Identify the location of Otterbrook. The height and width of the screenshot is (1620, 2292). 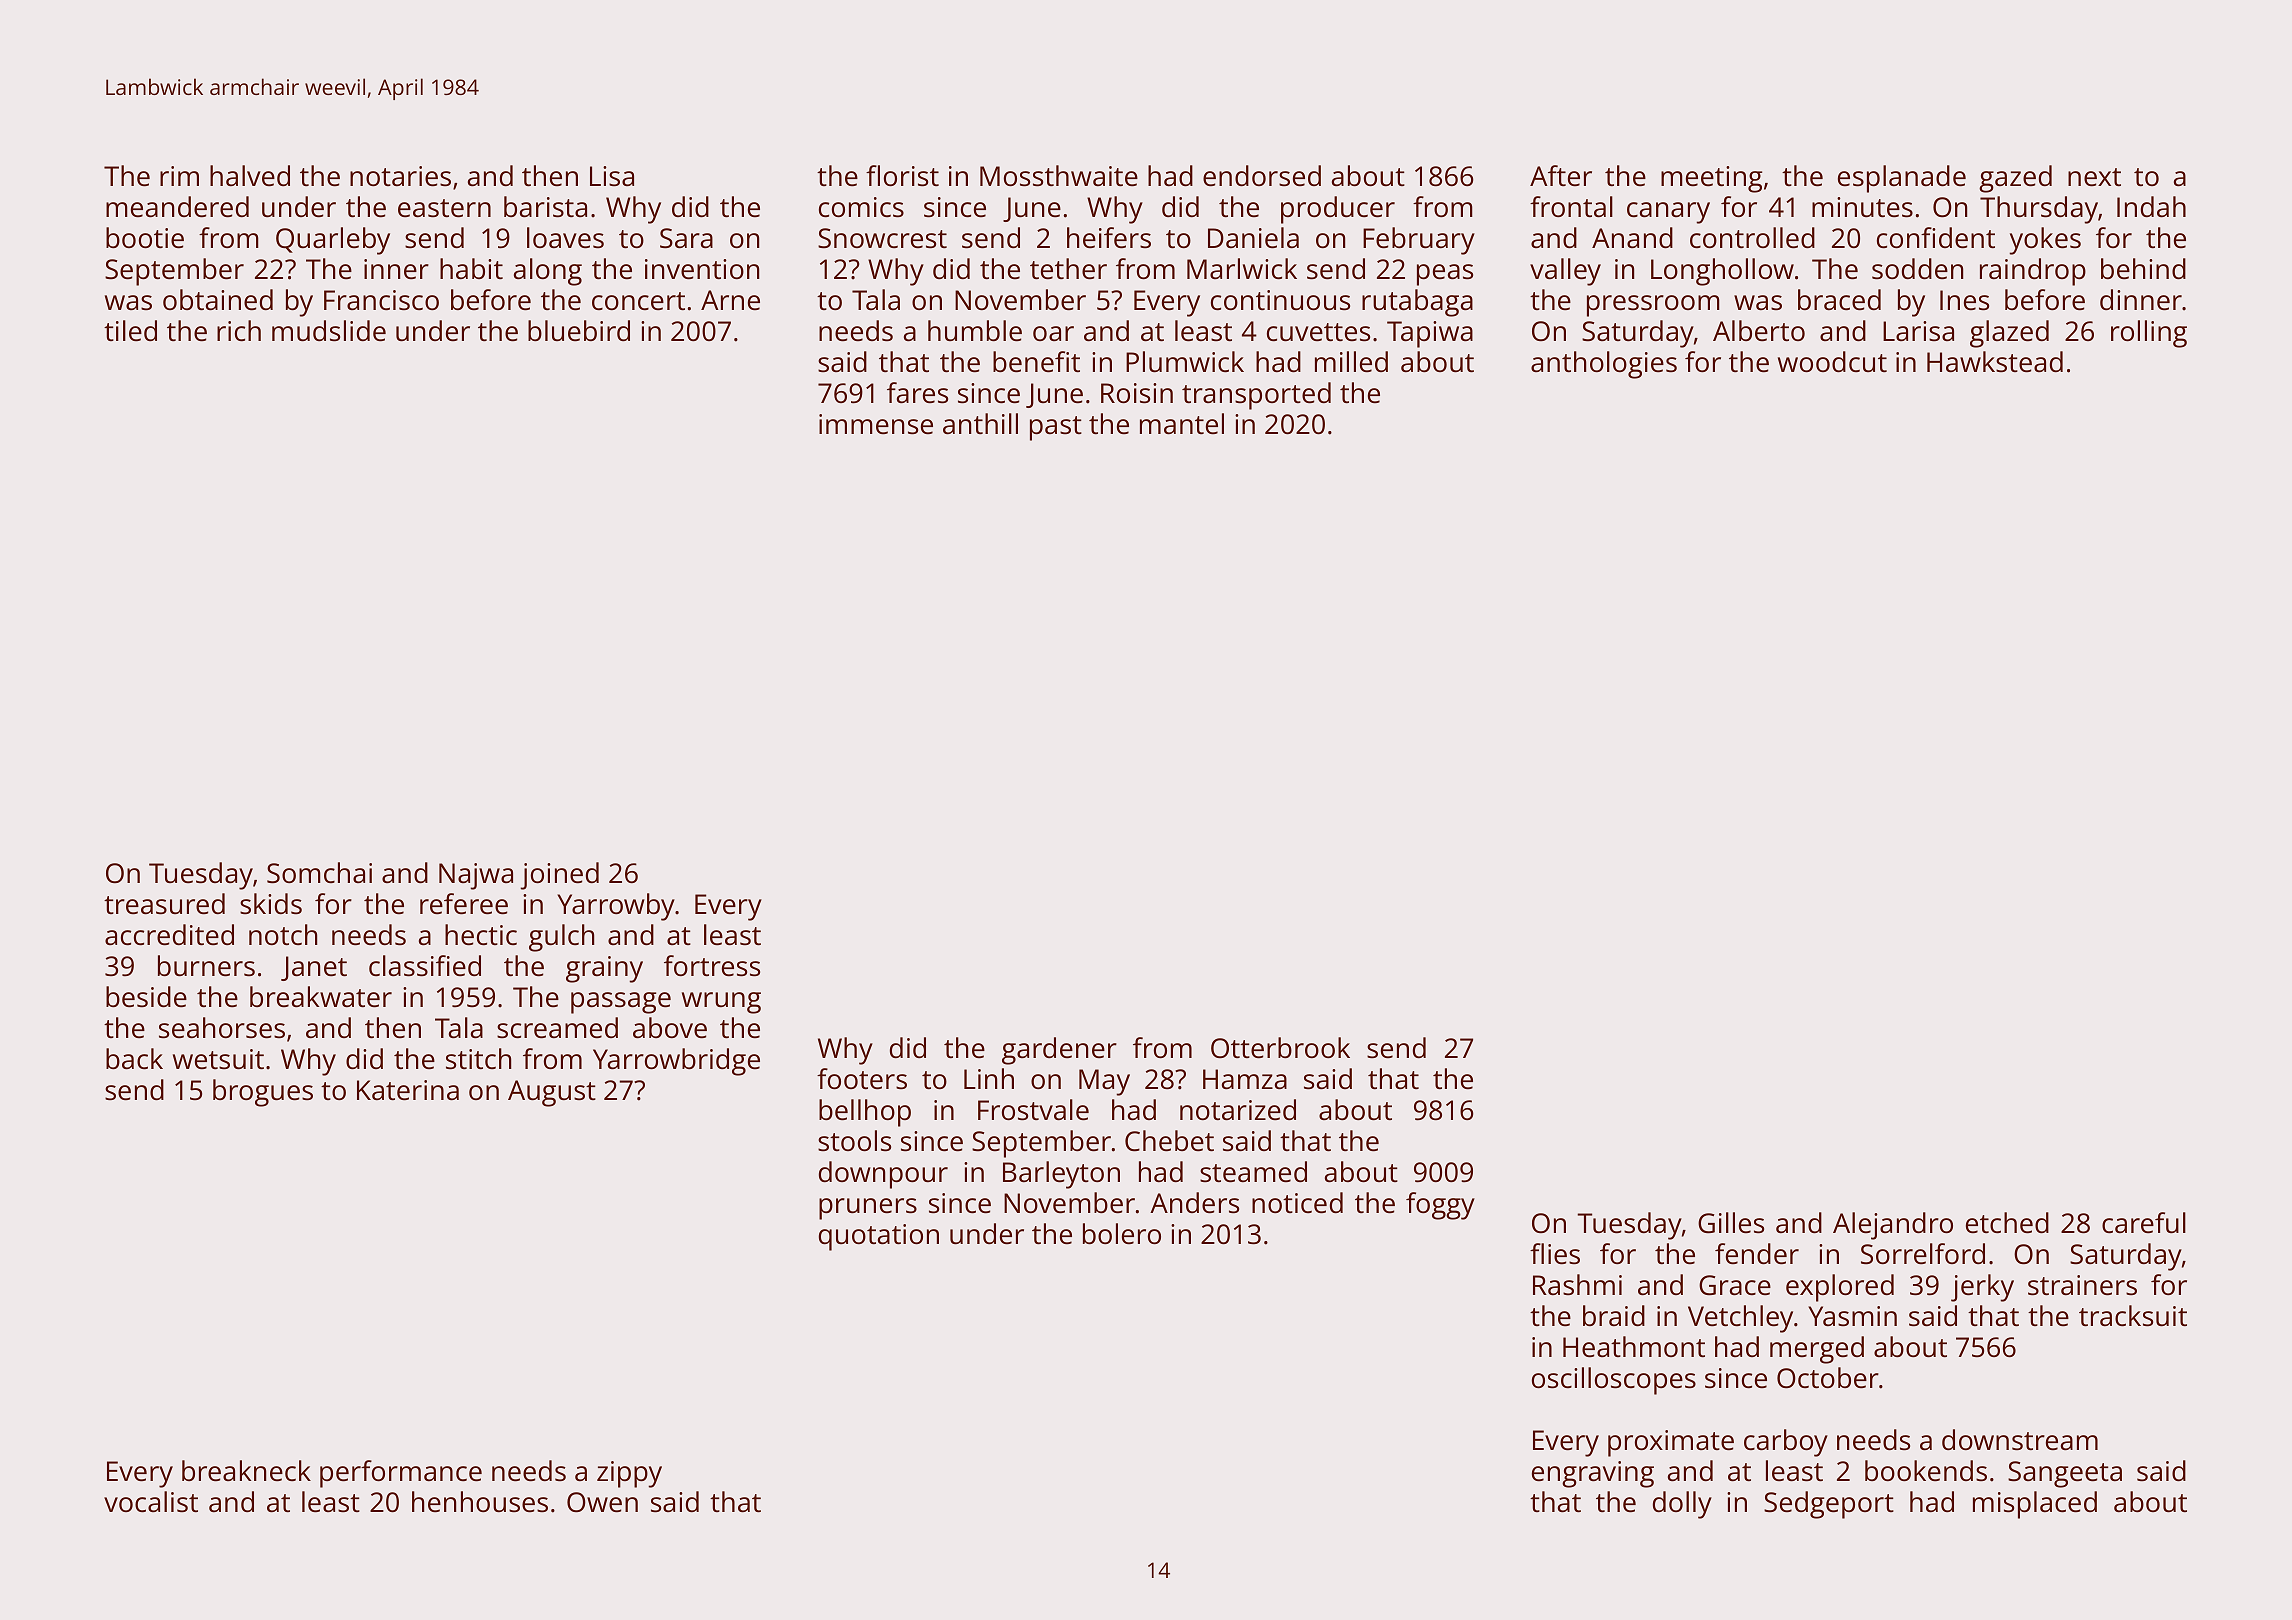
(1280, 1048).
